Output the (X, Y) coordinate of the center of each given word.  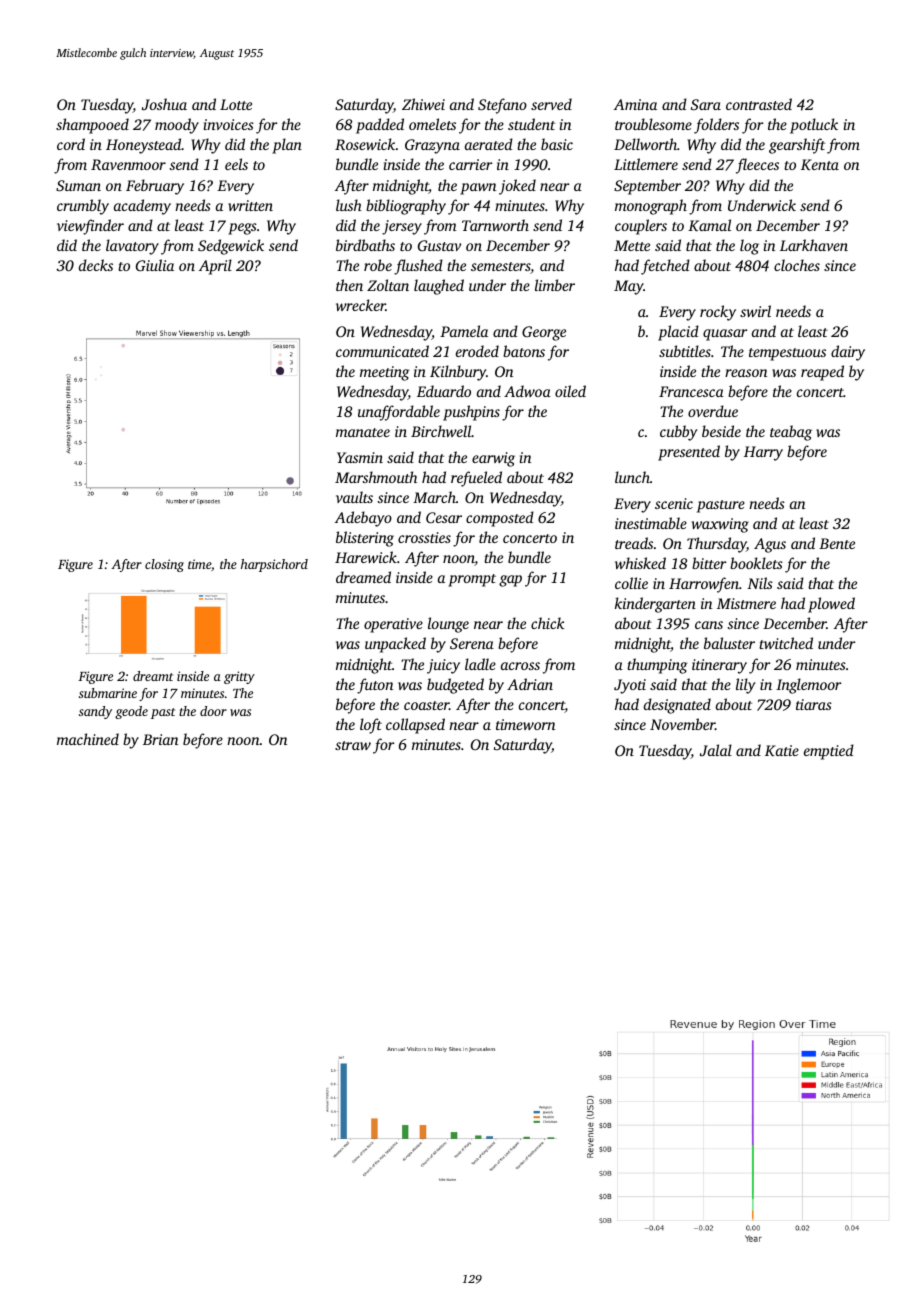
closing (164, 565)
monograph (651, 207)
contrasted (759, 104)
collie (631, 583)
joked (517, 187)
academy (142, 207)
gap (510, 581)
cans (709, 625)
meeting (384, 373)
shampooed (92, 126)
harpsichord (274, 565)
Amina (635, 104)
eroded (477, 351)
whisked (640, 563)
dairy (848, 353)
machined (88, 739)
